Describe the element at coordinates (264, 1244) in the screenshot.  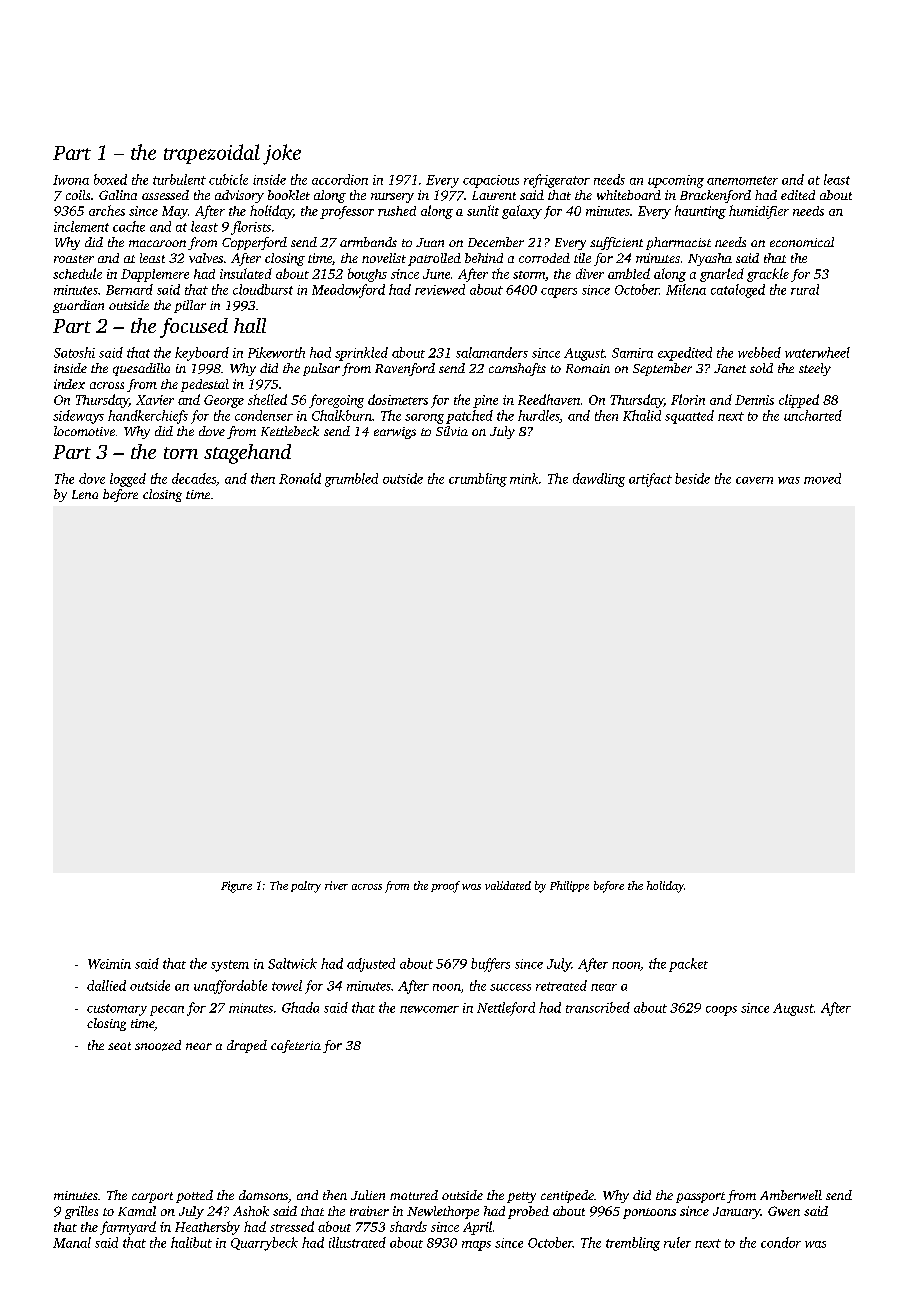
I see `Quarrybeck` at that location.
